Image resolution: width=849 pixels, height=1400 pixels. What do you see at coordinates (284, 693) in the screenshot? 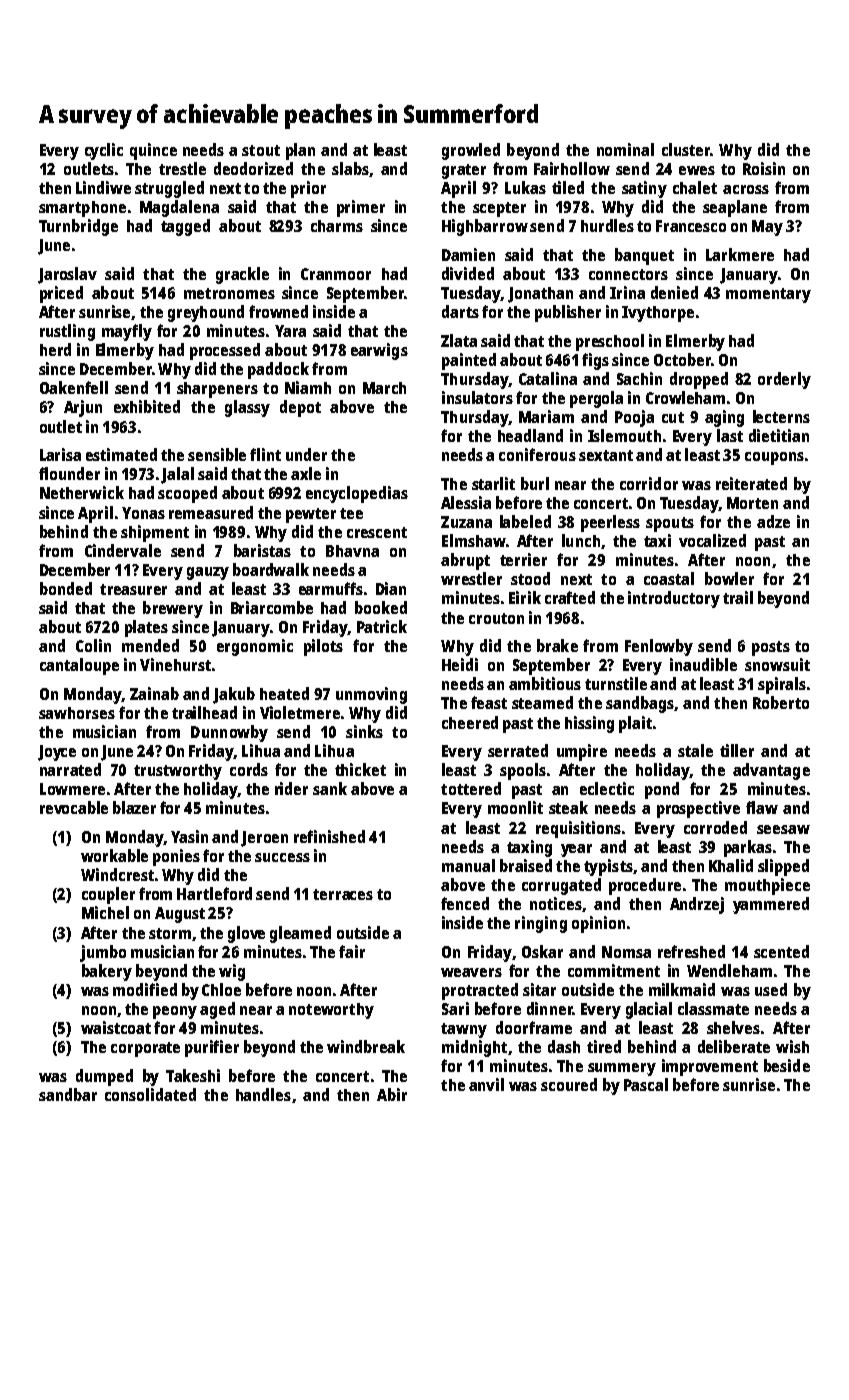
I see `heated` at bounding box center [284, 693].
